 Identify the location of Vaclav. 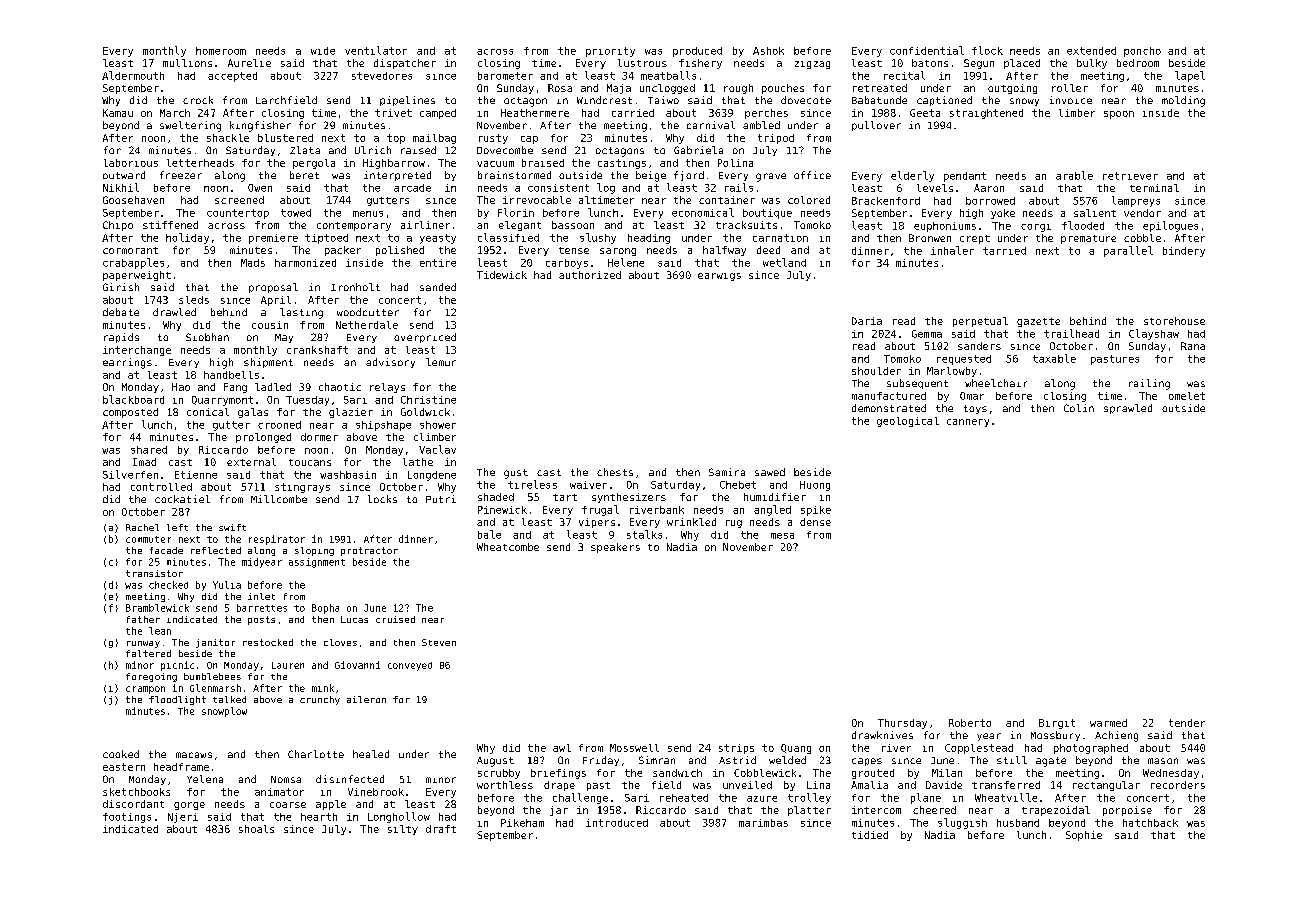
(437, 449).
